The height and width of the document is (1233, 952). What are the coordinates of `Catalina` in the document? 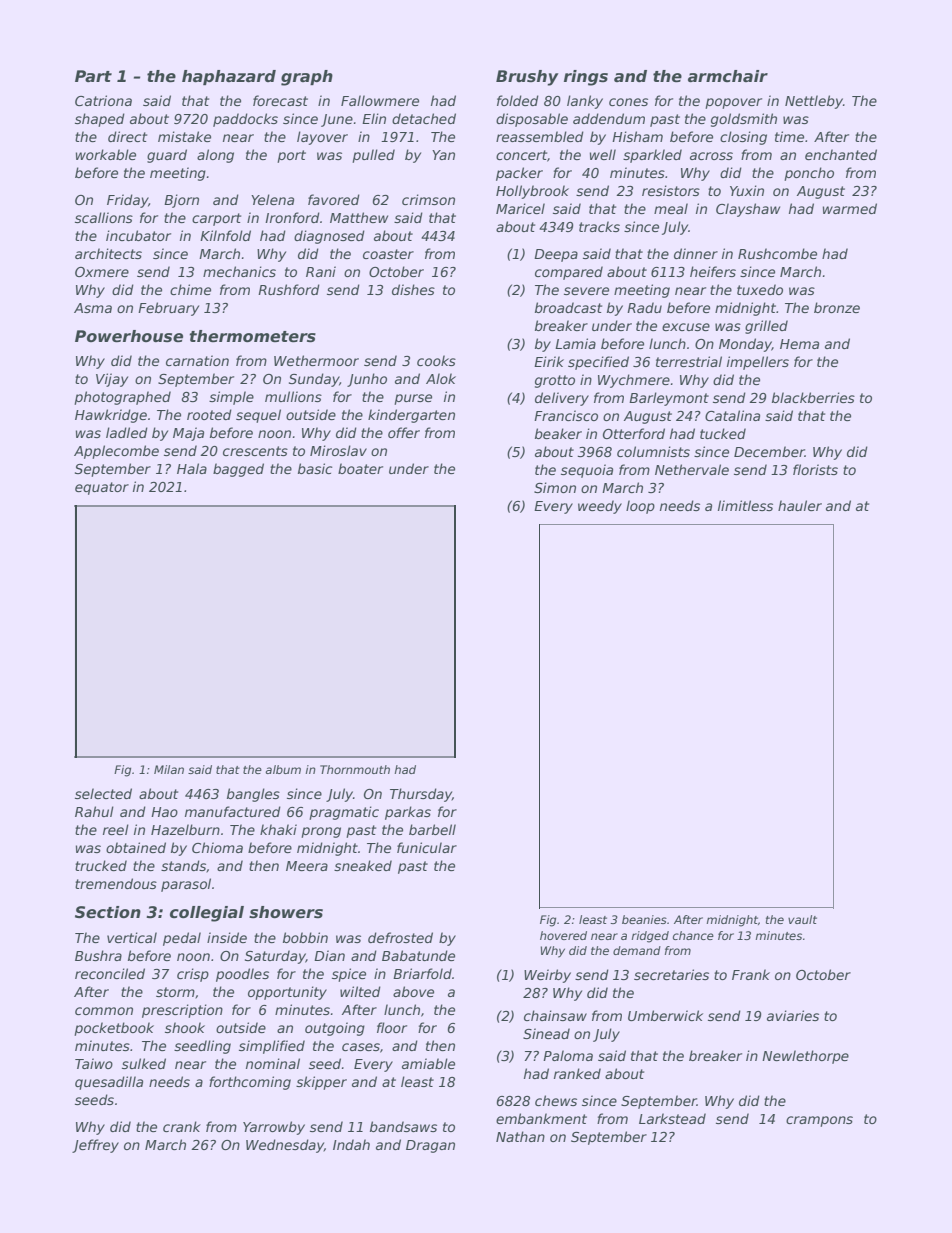 It's located at (732, 415).
